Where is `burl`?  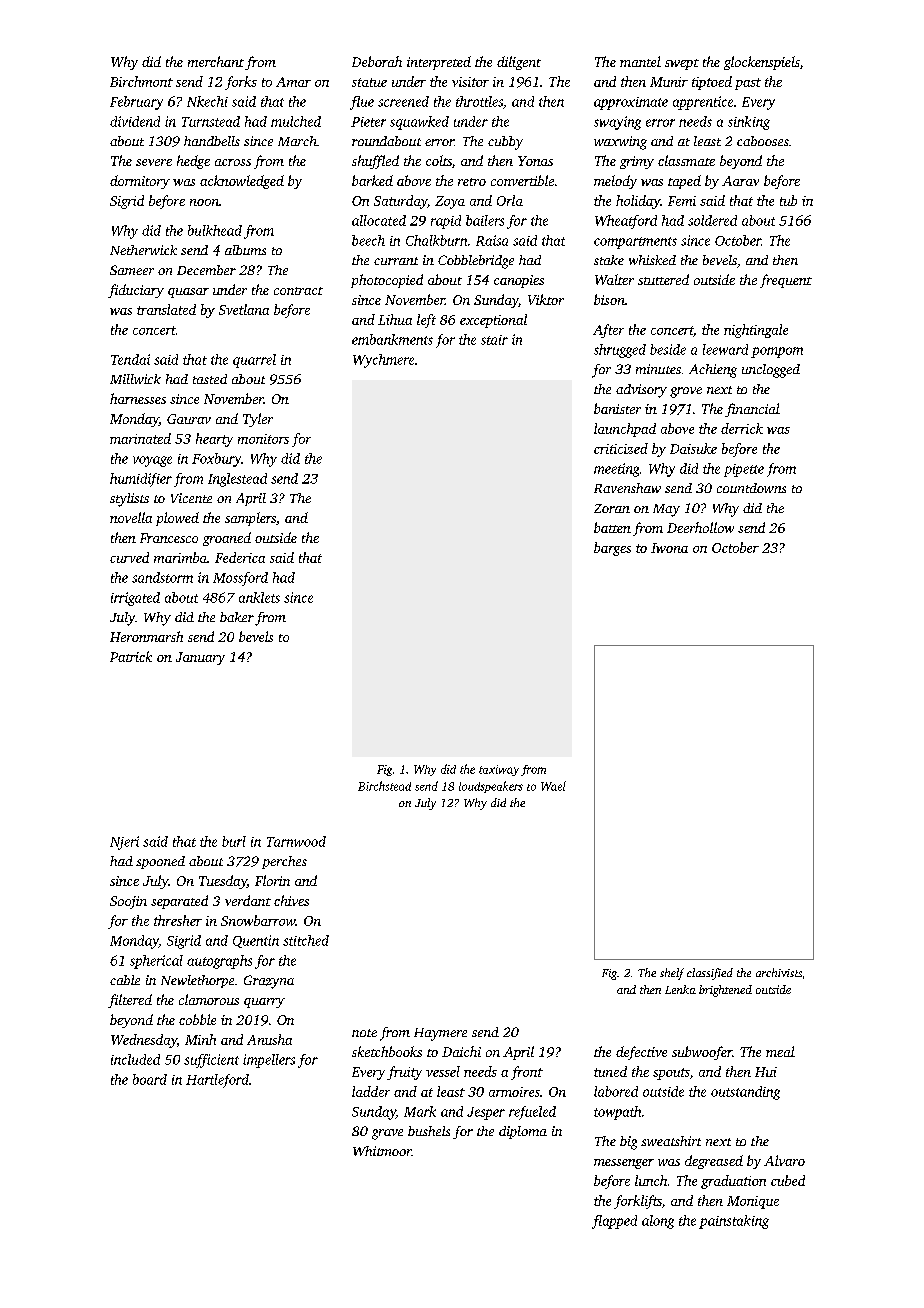
burl is located at coordinates (234, 841).
